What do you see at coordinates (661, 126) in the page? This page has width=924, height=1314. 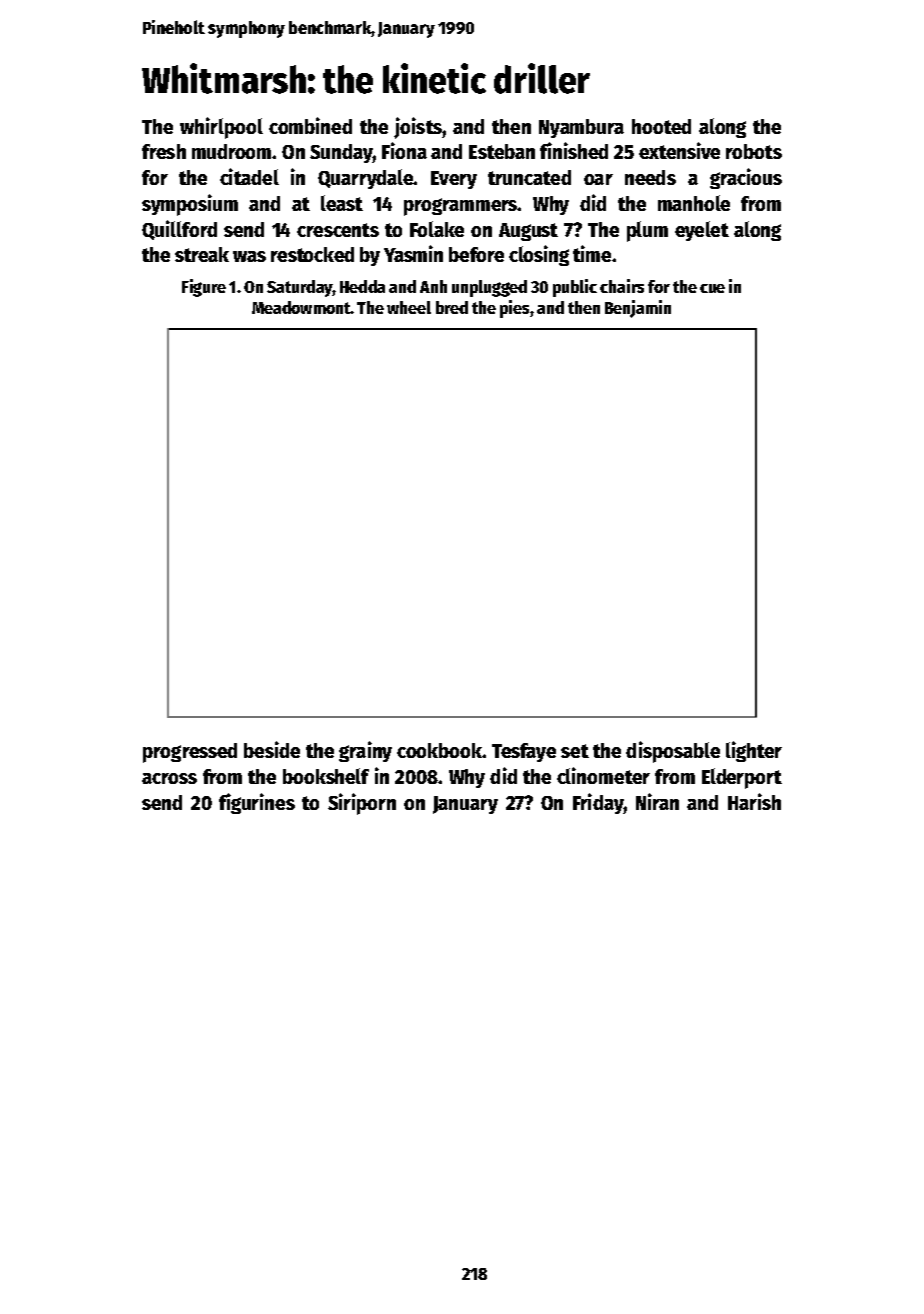 I see `hooted` at bounding box center [661, 126].
